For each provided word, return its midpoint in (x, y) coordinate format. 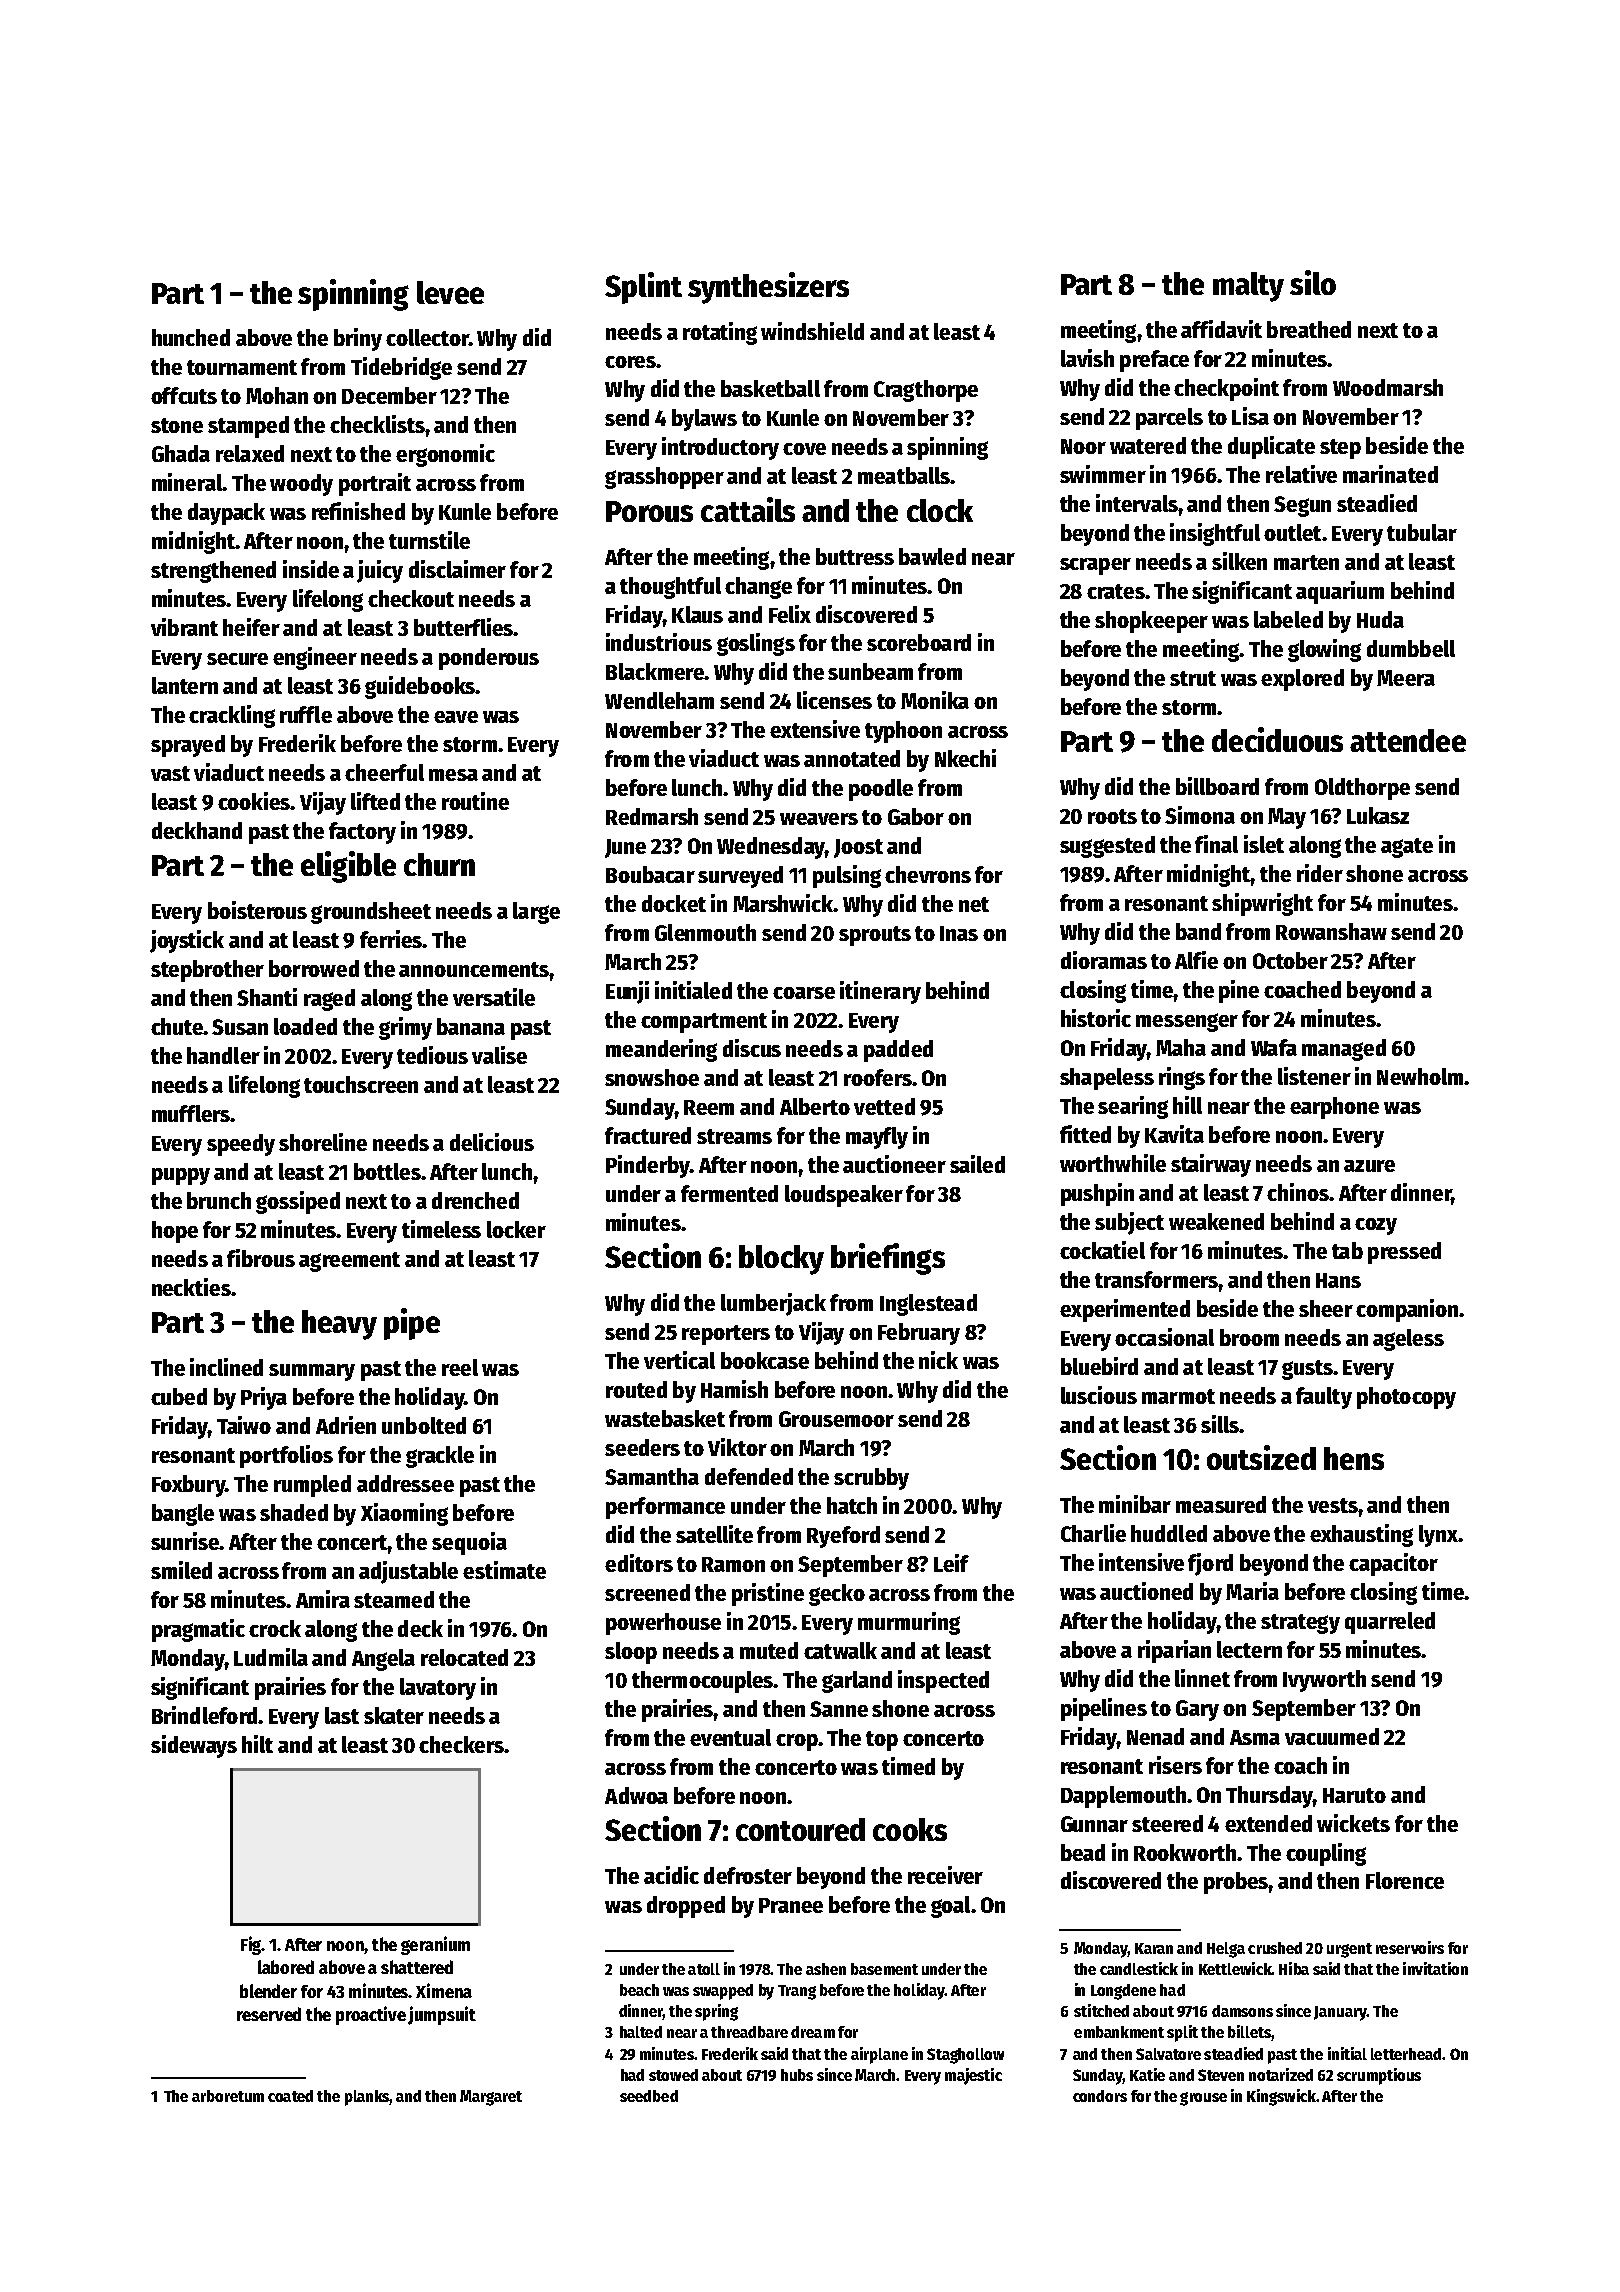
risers (1175, 1765)
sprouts (875, 936)
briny (358, 339)
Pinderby (648, 1166)
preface (1154, 361)
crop (797, 1742)
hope (175, 1232)
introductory (720, 448)
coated (290, 2096)
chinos (1298, 1192)
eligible (348, 867)
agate (1407, 848)
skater (394, 1715)
